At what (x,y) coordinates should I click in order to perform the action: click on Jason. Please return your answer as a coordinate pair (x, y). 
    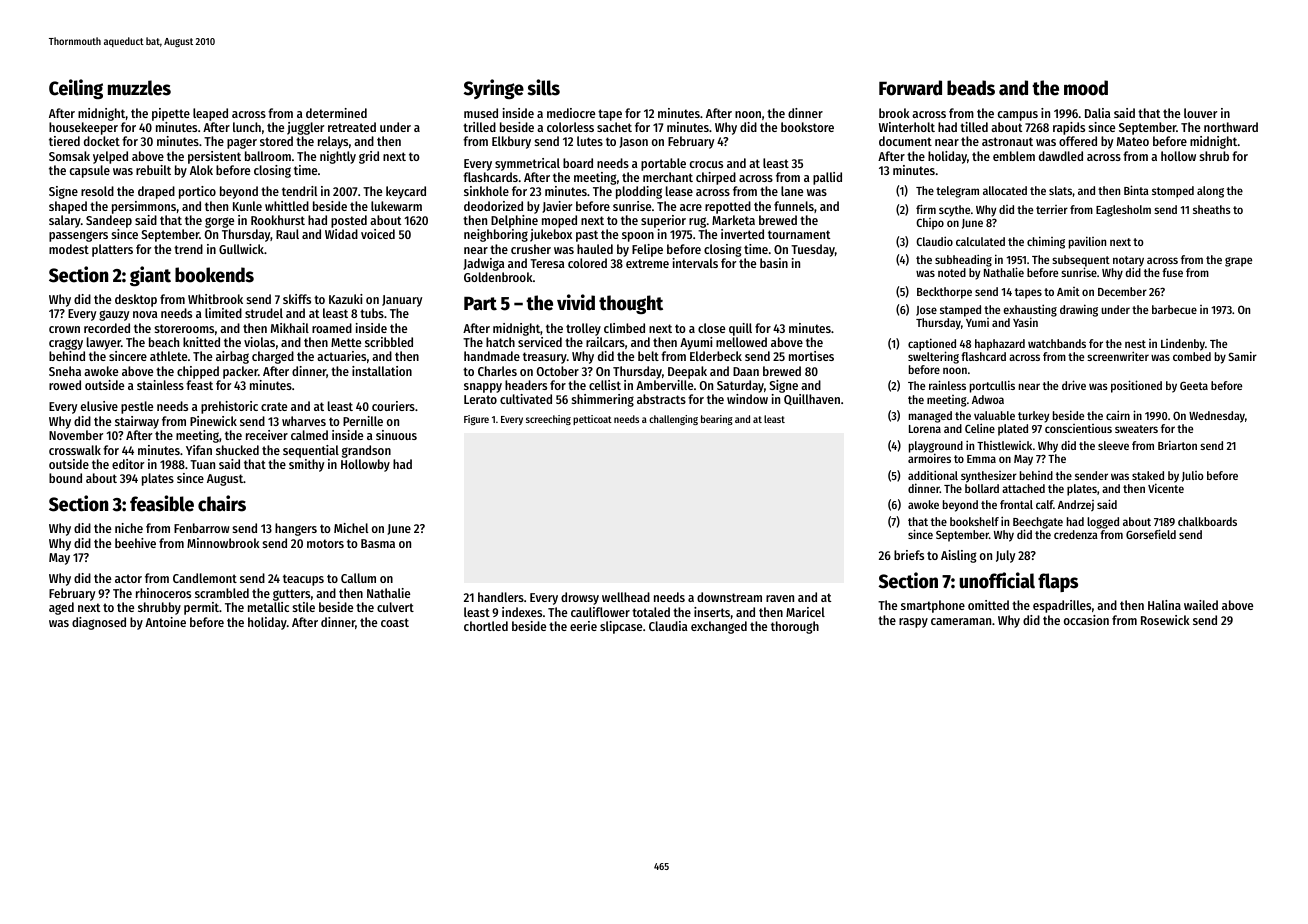
    Looking at the image, I should click on (633, 142).
